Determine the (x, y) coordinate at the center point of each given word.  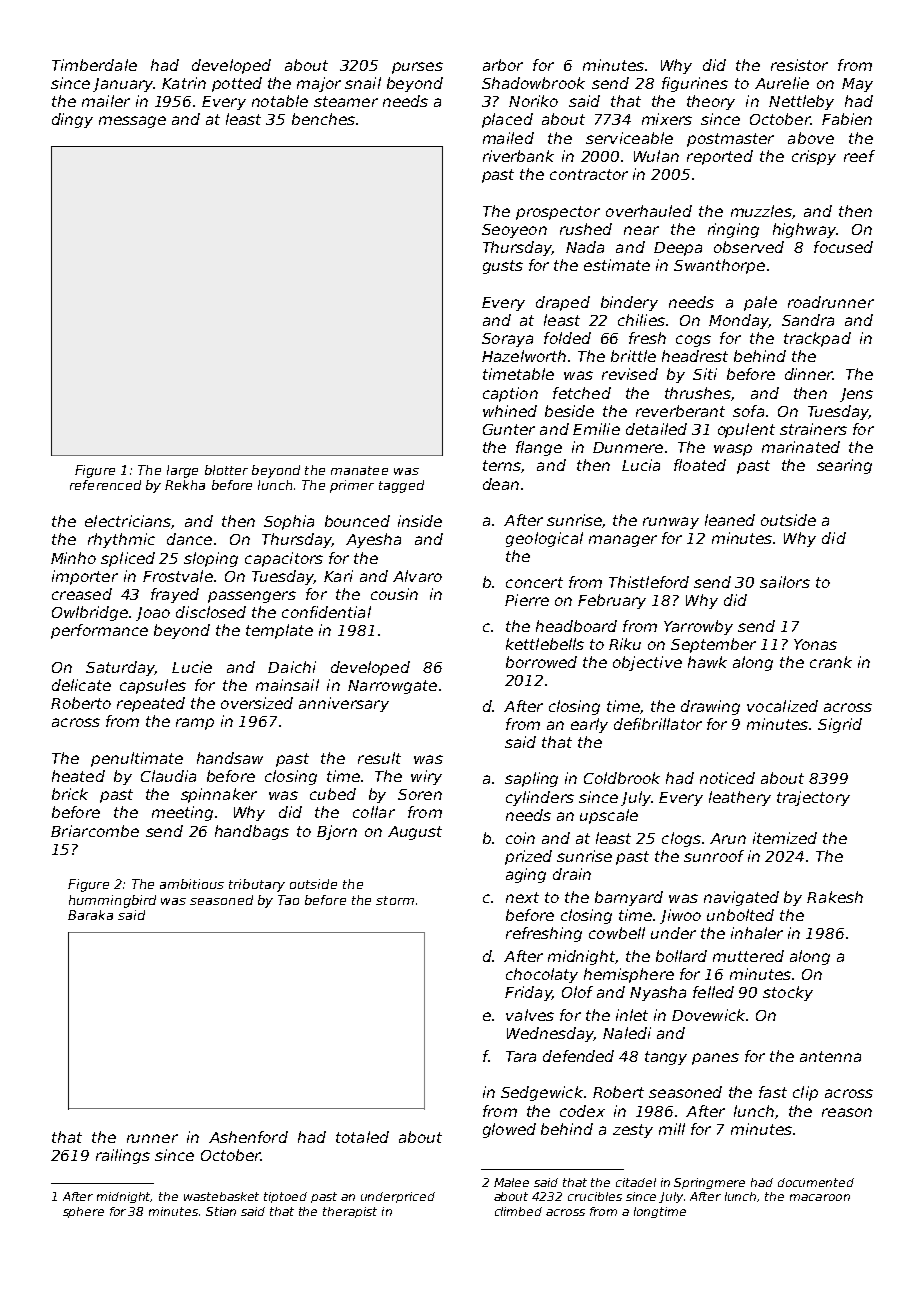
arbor (503, 65)
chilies (641, 320)
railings (123, 1156)
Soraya (507, 340)
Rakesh (835, 897)
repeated (151, 704)
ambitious (192, 884)
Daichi (292, 667)
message (132, 122)
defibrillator (658, 724)
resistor (799, 65)
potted (237, 84)
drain (572, 874)
